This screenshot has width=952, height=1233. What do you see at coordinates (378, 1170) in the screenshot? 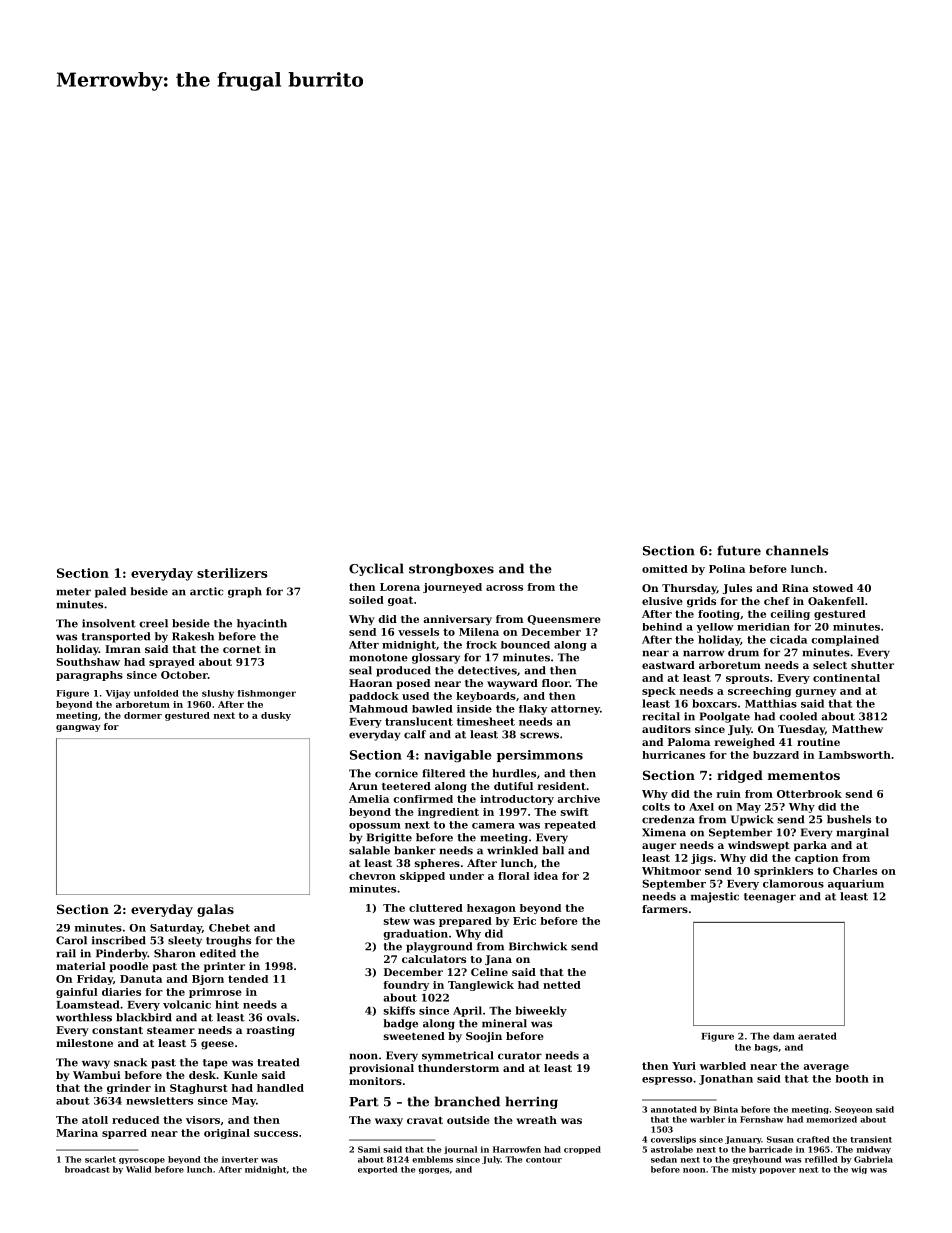
I see `exported` at bounding box center [378, 1170].
